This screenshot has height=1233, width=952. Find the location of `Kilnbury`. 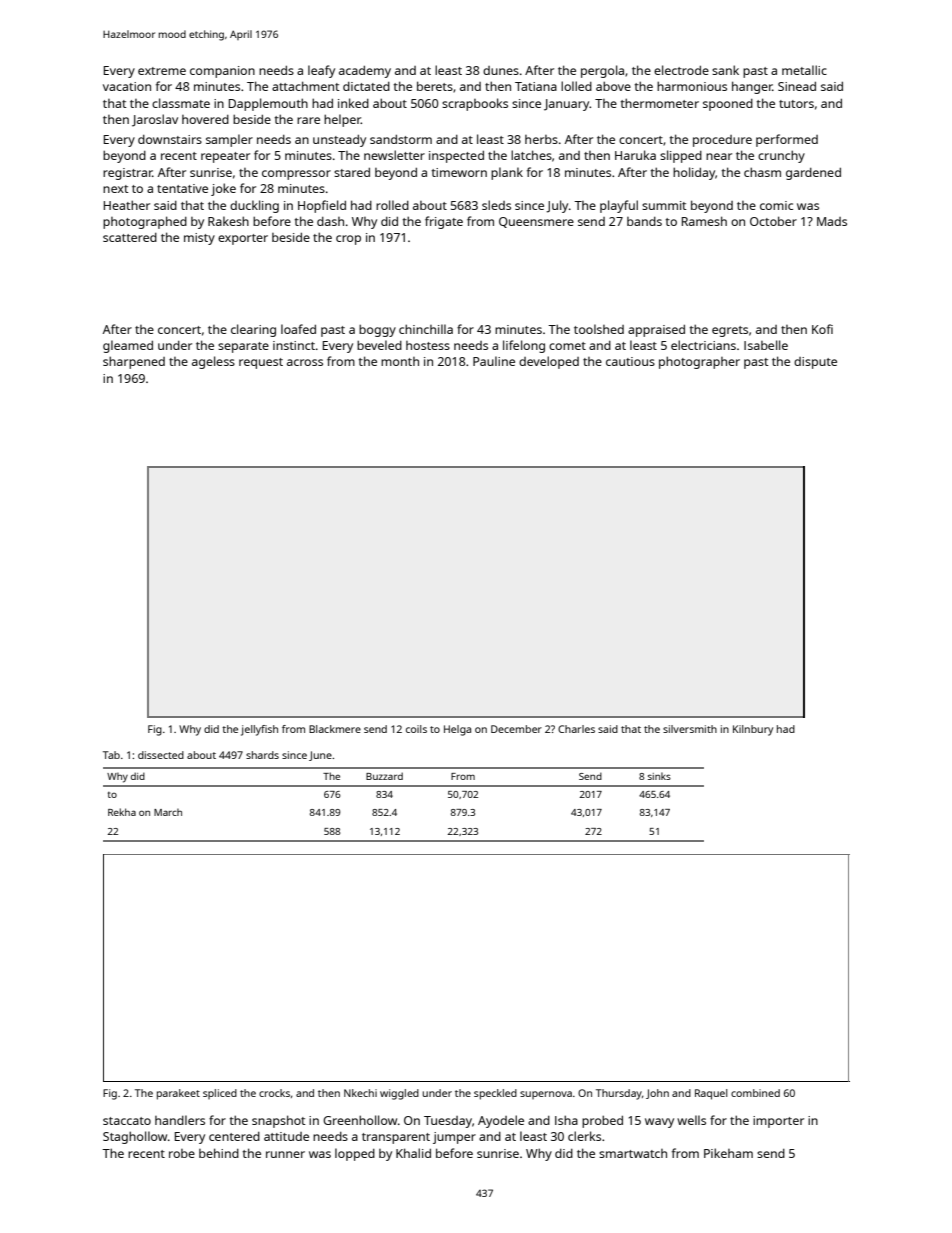

Kilnbury is located at coordinates (753, 730).
